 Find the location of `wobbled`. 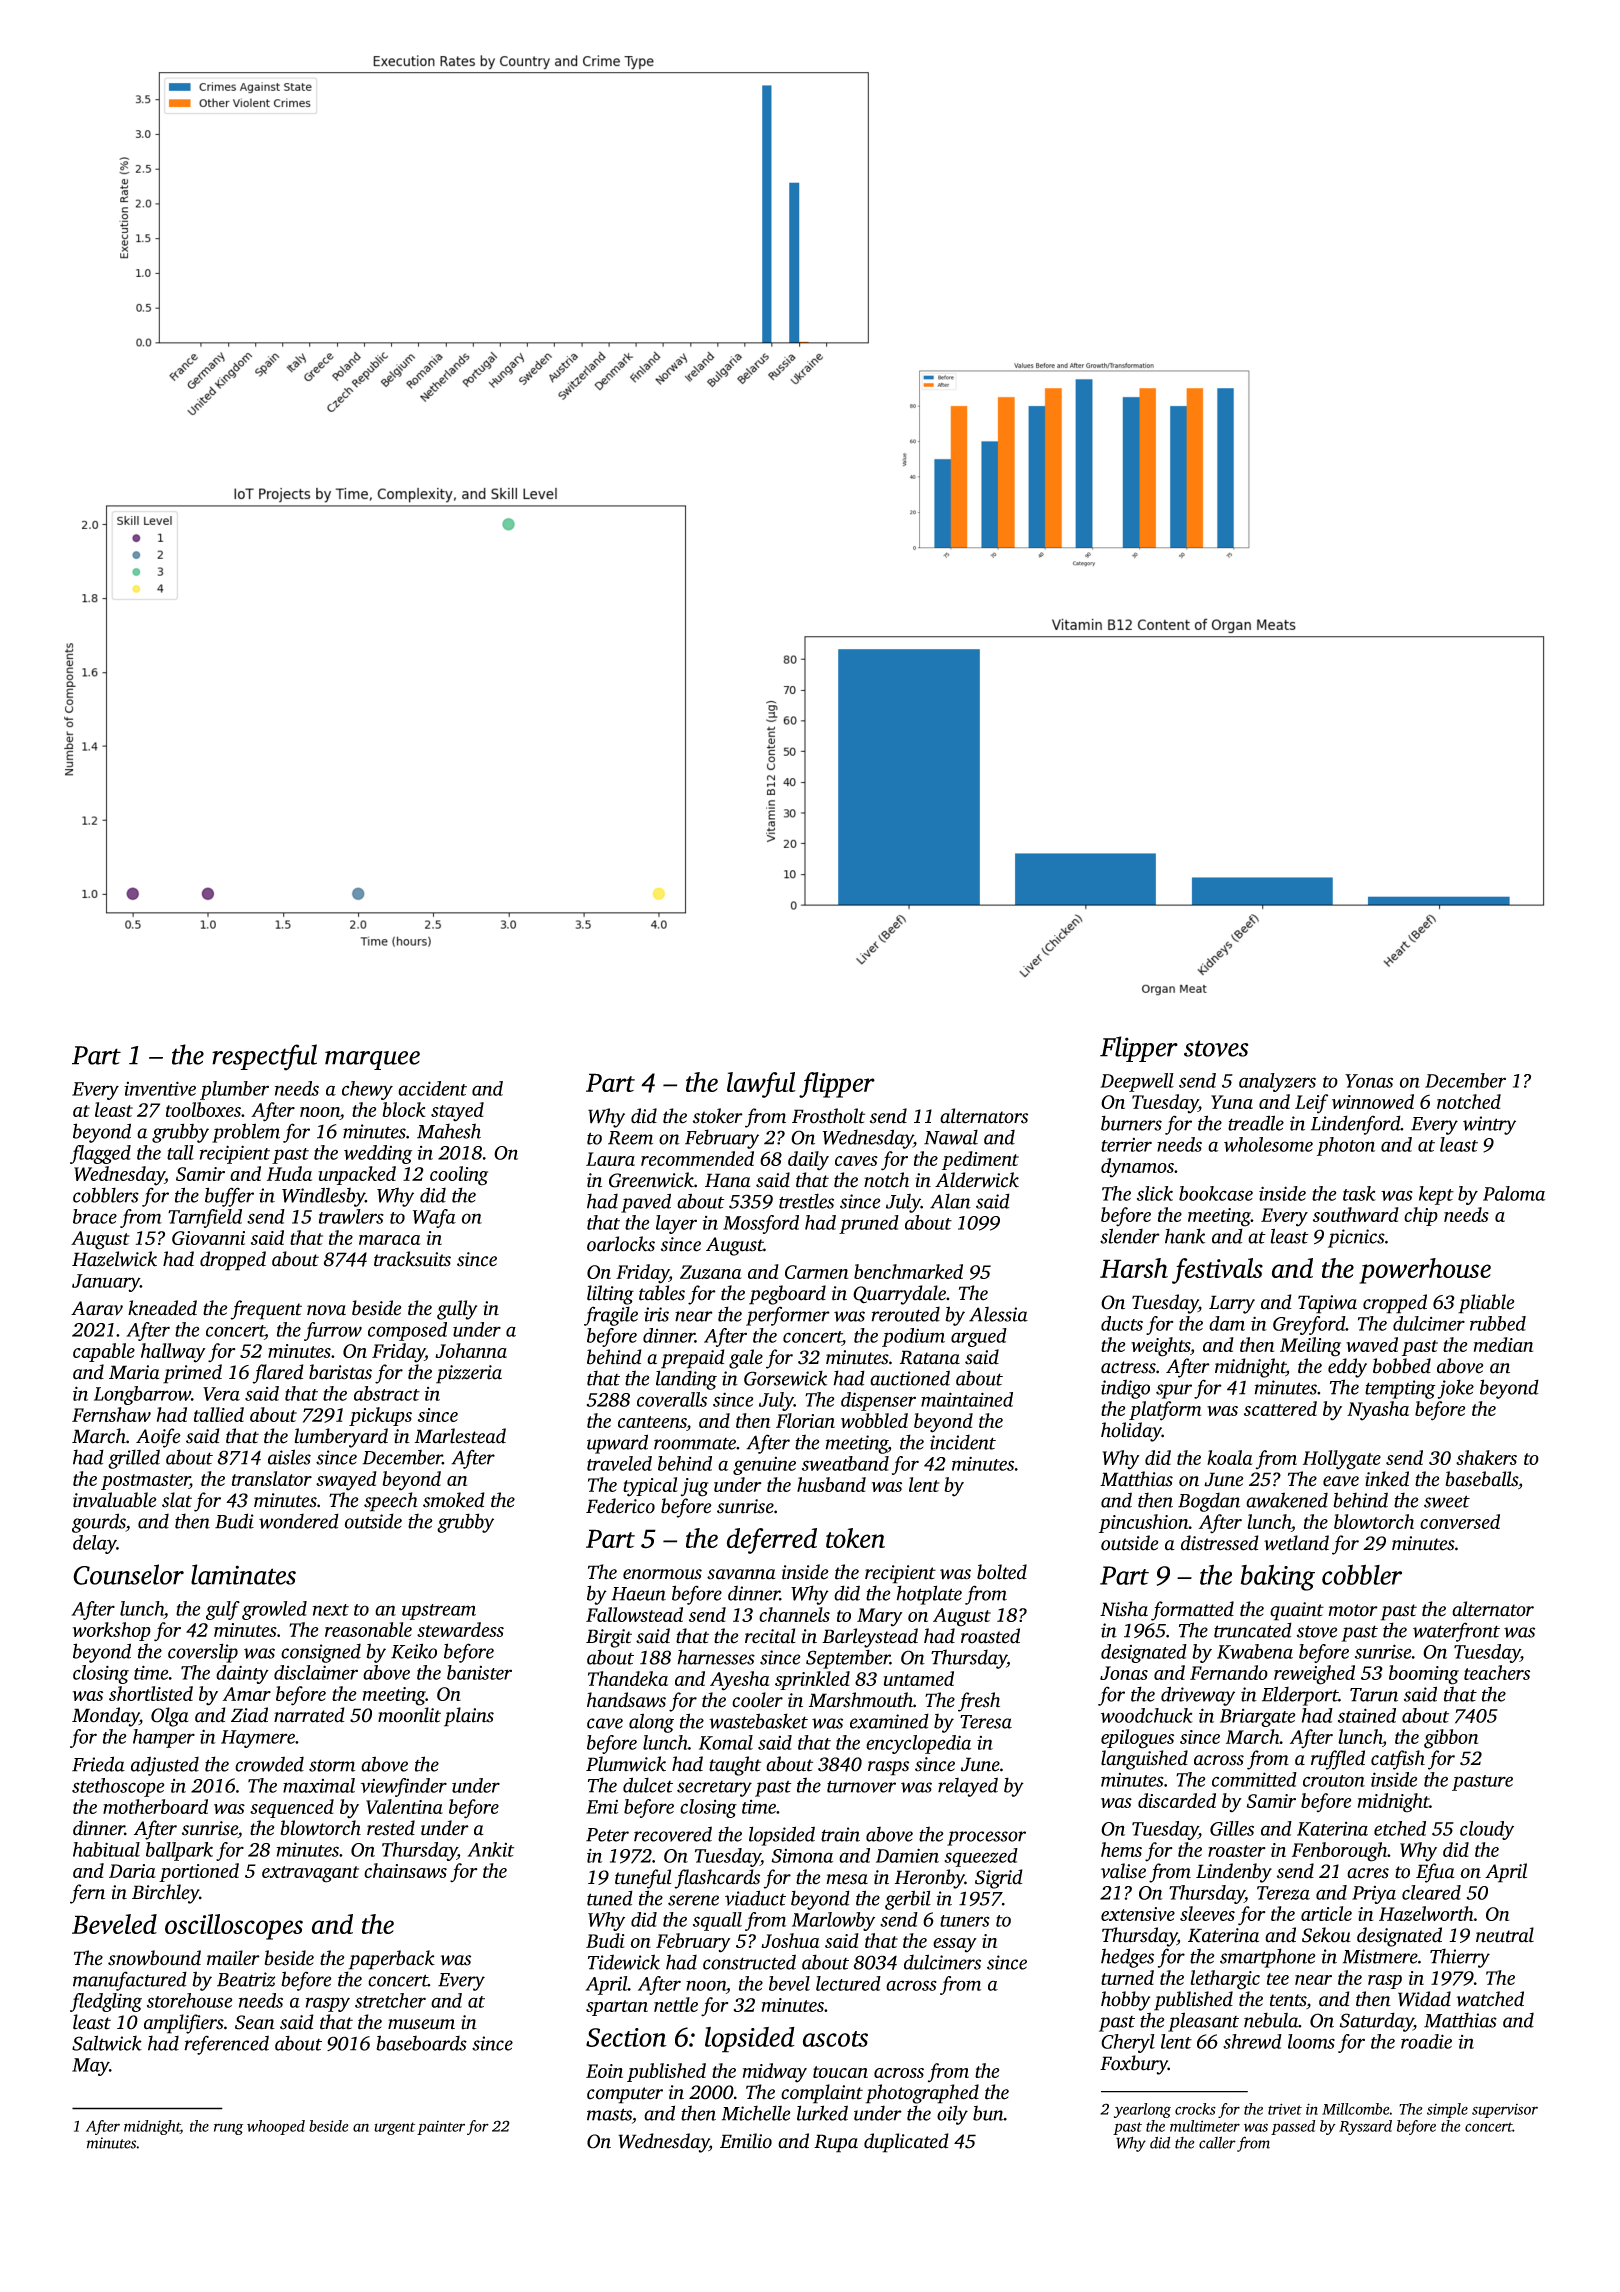

wobbled is located at coordinates (874, 1420).
